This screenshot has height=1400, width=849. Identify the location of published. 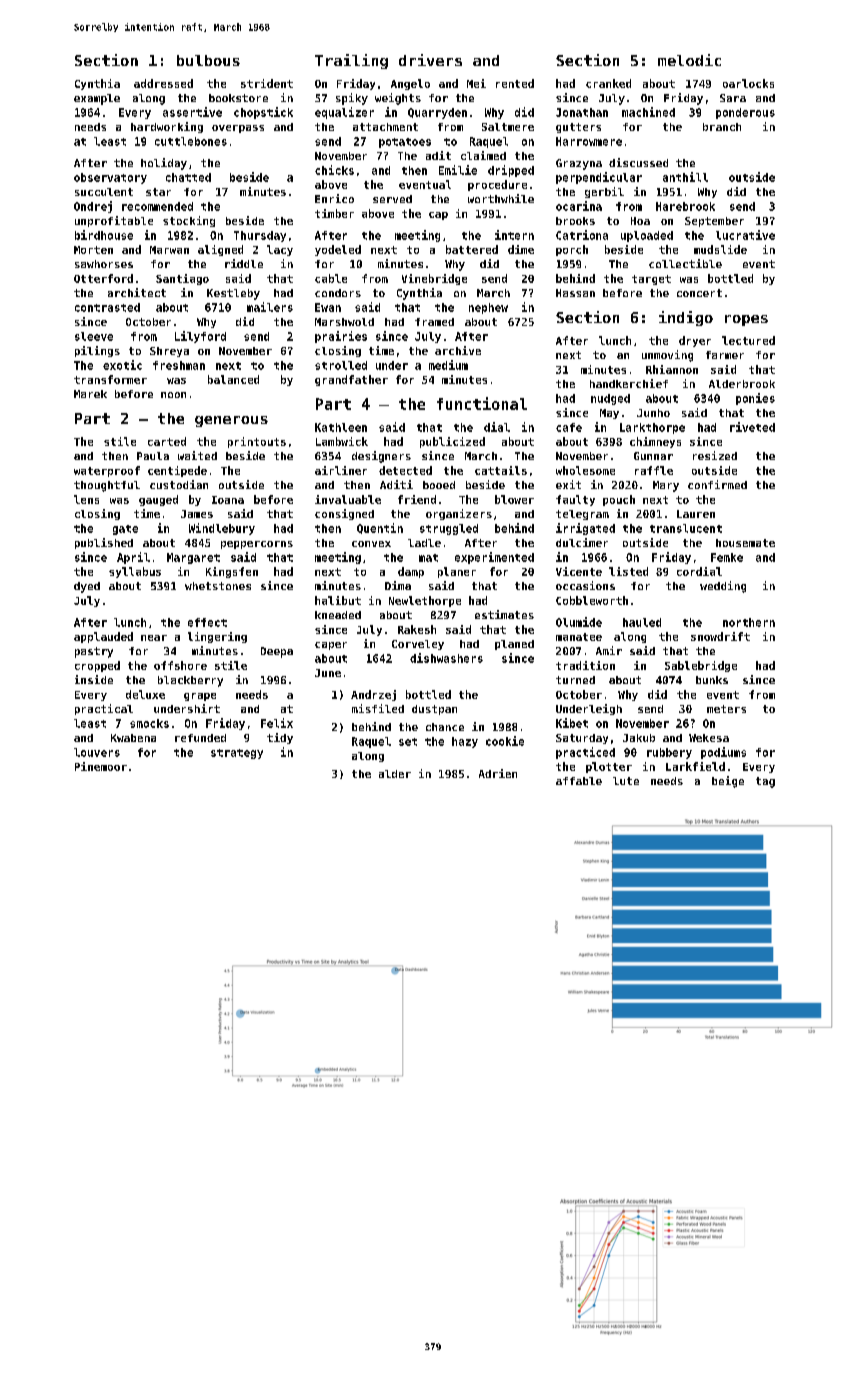
(104, 543).
